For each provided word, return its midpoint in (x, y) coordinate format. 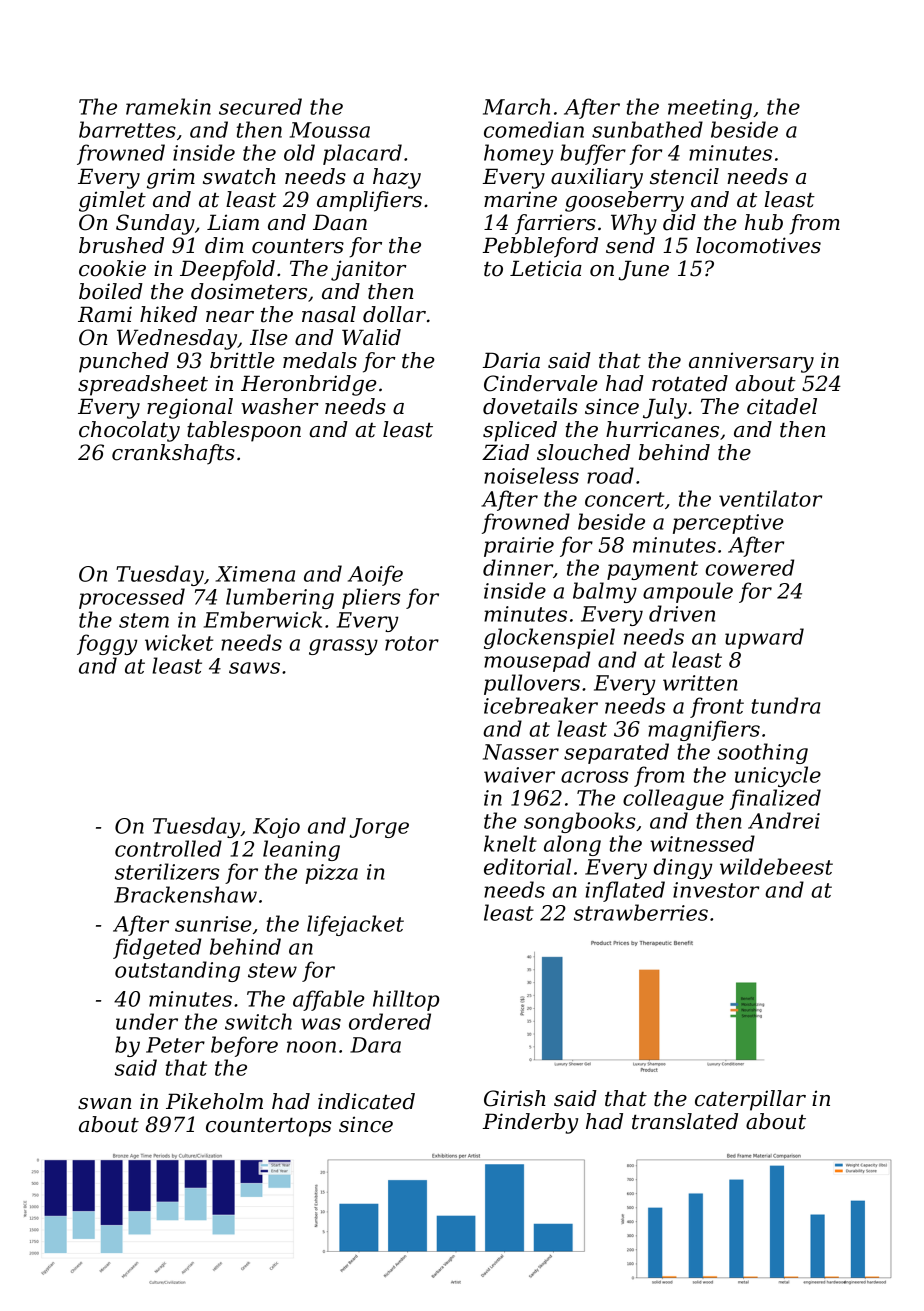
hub (764, 222)
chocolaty (129, 431)
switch (258, 1021)
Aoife (375, 575)
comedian (534, 129)
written (700, 683)
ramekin (168, 106)
